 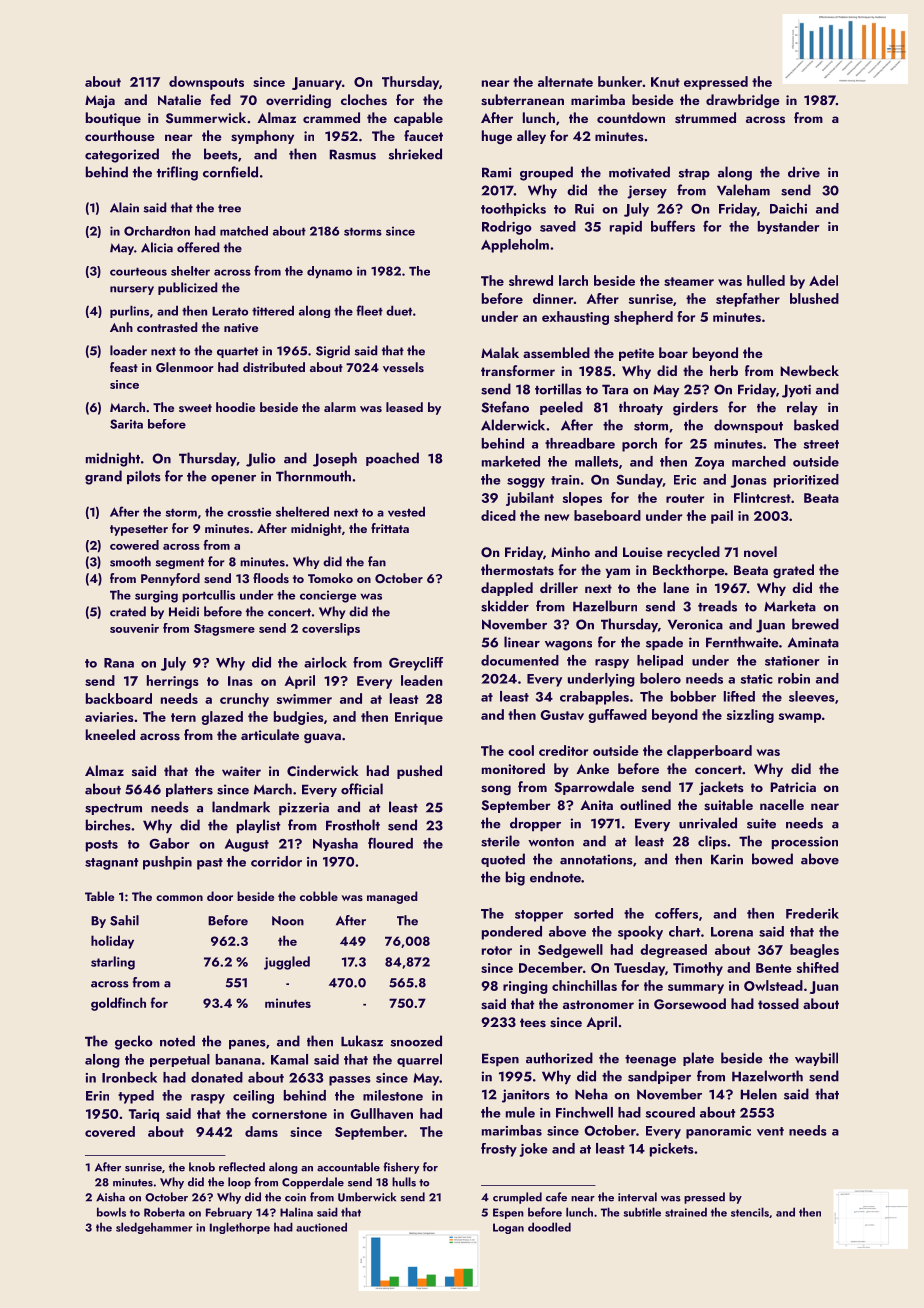 I want to click on articulate, so click(x=270, y=734).
